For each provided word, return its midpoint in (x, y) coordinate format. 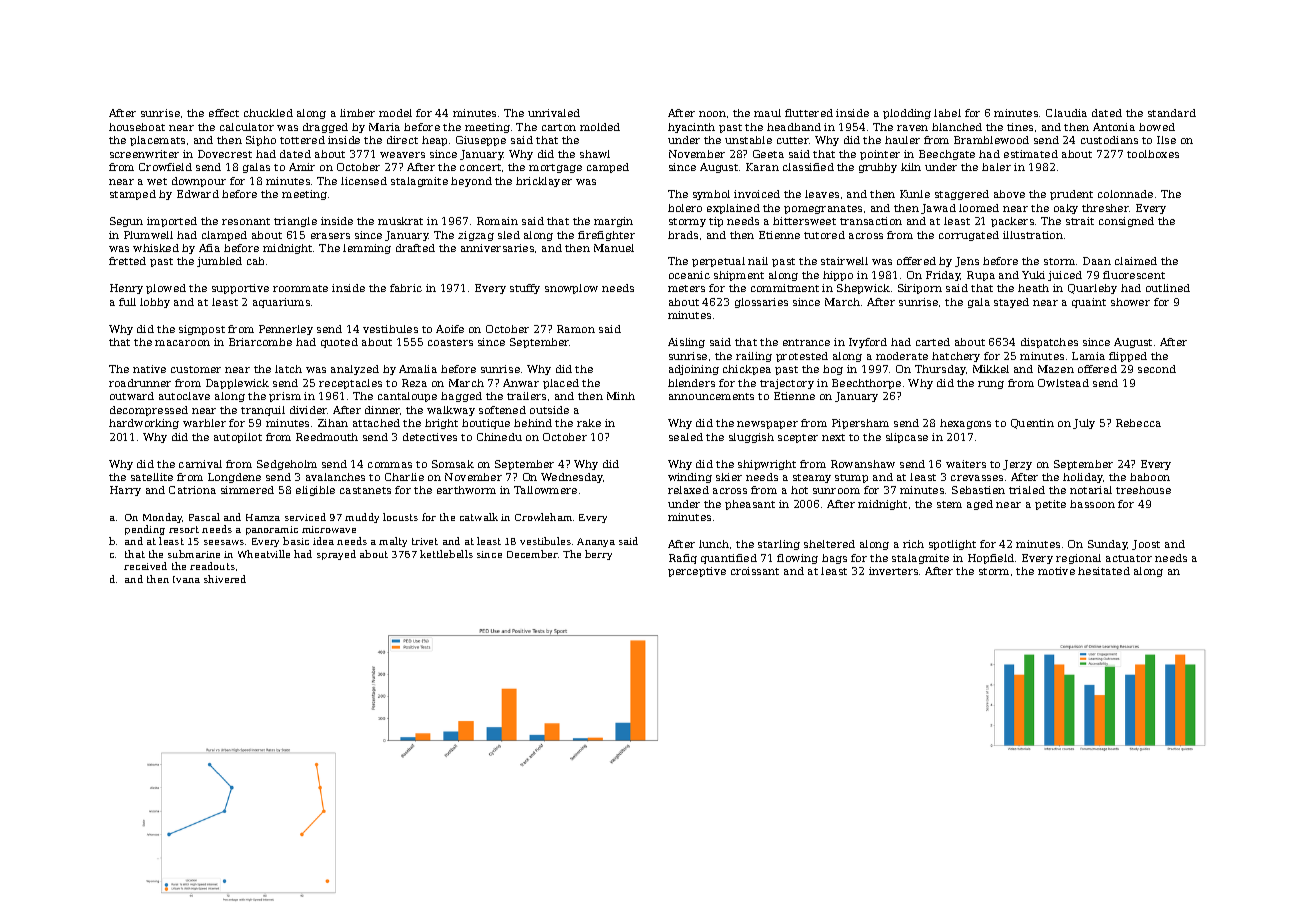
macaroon (182, 343)
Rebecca (1138, 423)
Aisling (686, 343)
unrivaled (554, 113)
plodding (907, 114)
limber (357, 113)
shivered (225, 579)
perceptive (697, 572)
